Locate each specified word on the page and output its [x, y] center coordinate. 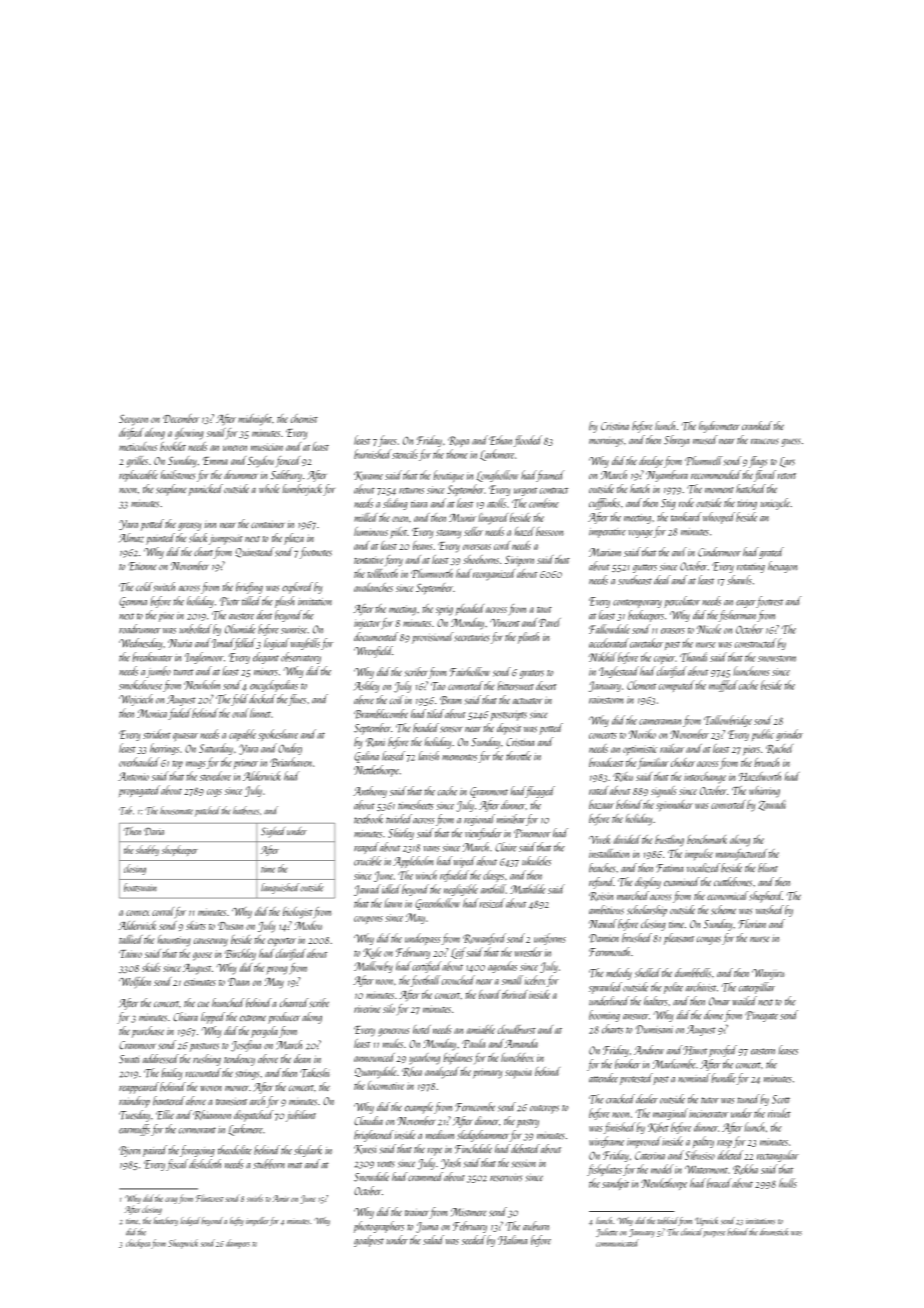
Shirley [401, 834]
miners [266, 672]
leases [788, 1050]
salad [433, 1240]
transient [231, 1101]
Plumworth [432, 573]
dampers [238, 1244]
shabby [147, 850]
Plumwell [704, 461]
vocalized [703, 868]
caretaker [646, 643]
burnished [372, 454]
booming [604, 1016]
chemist [304, 418]
